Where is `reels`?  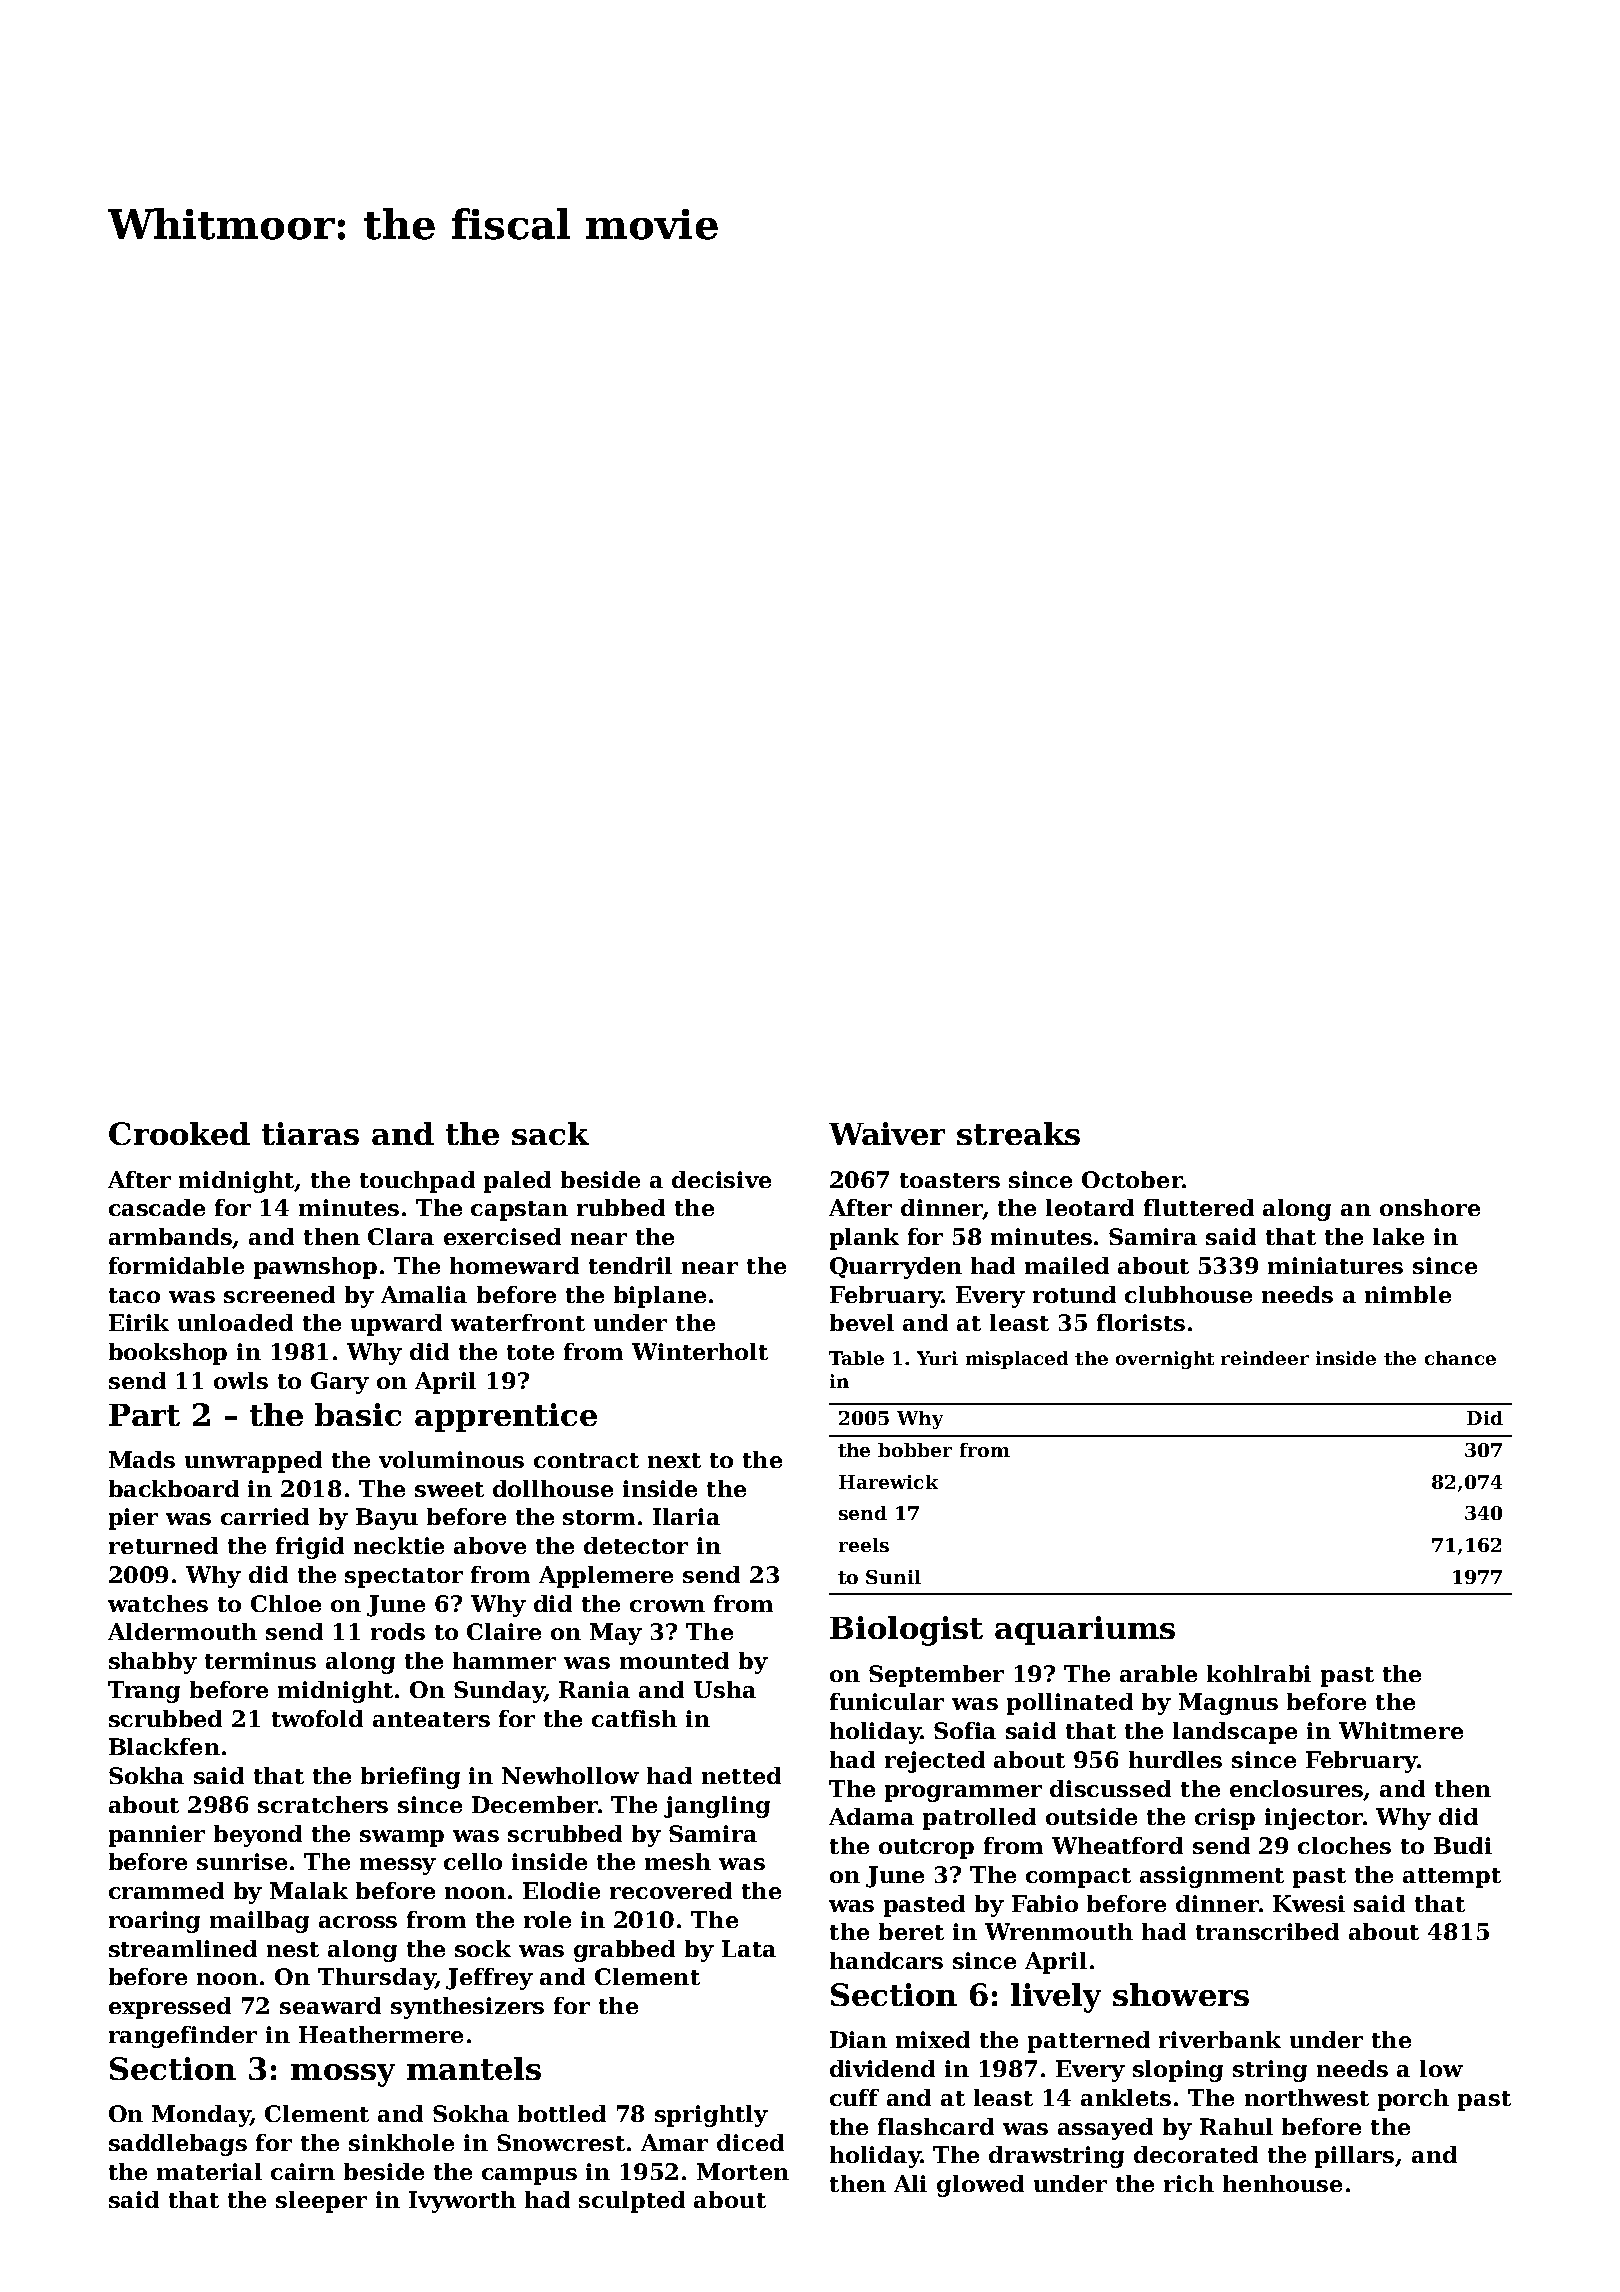
reels is located at coordinates (864, 1545).
